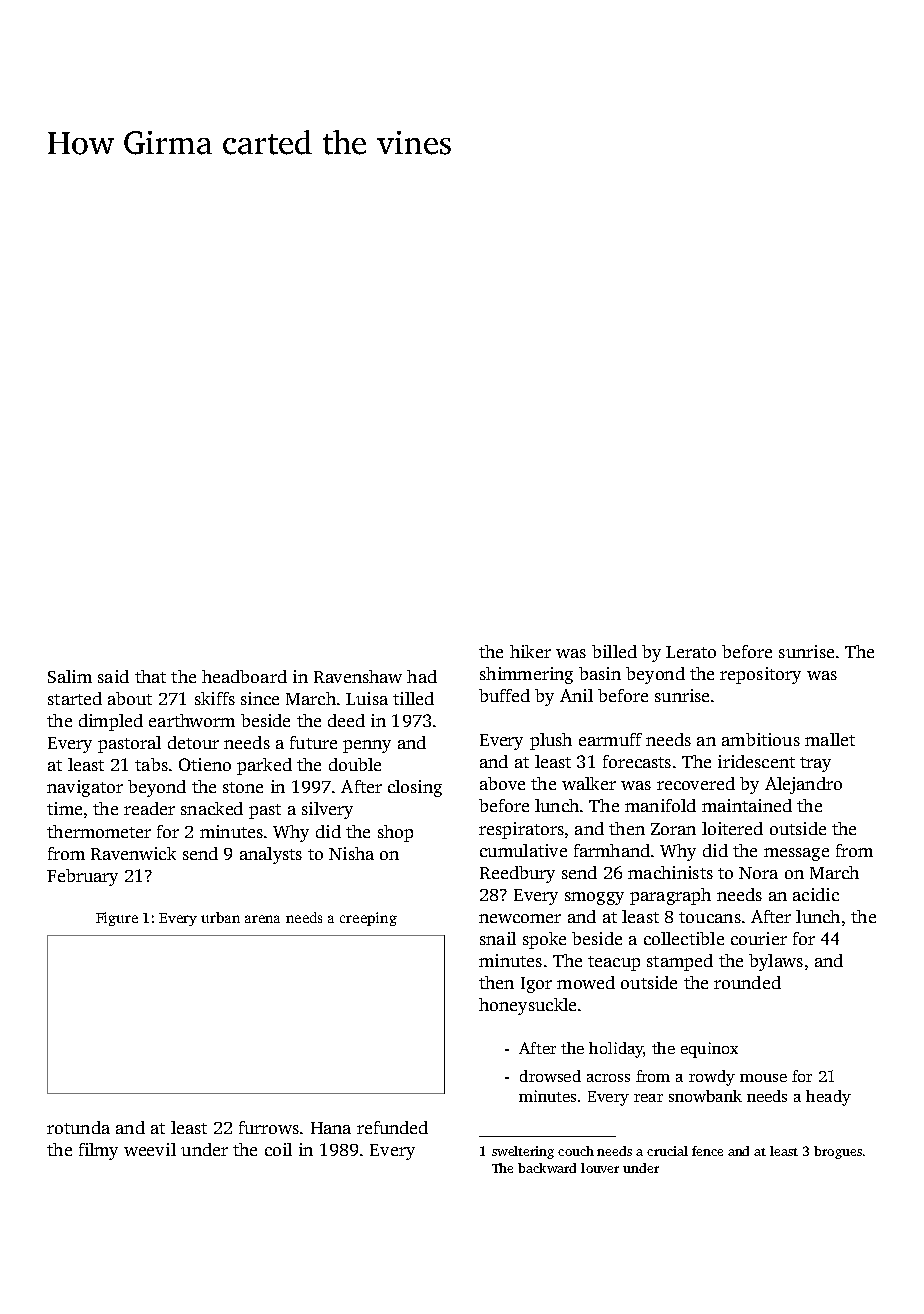 This screenshot has width=924, height=1314. I want to click on coil, so click(278, 1149).
